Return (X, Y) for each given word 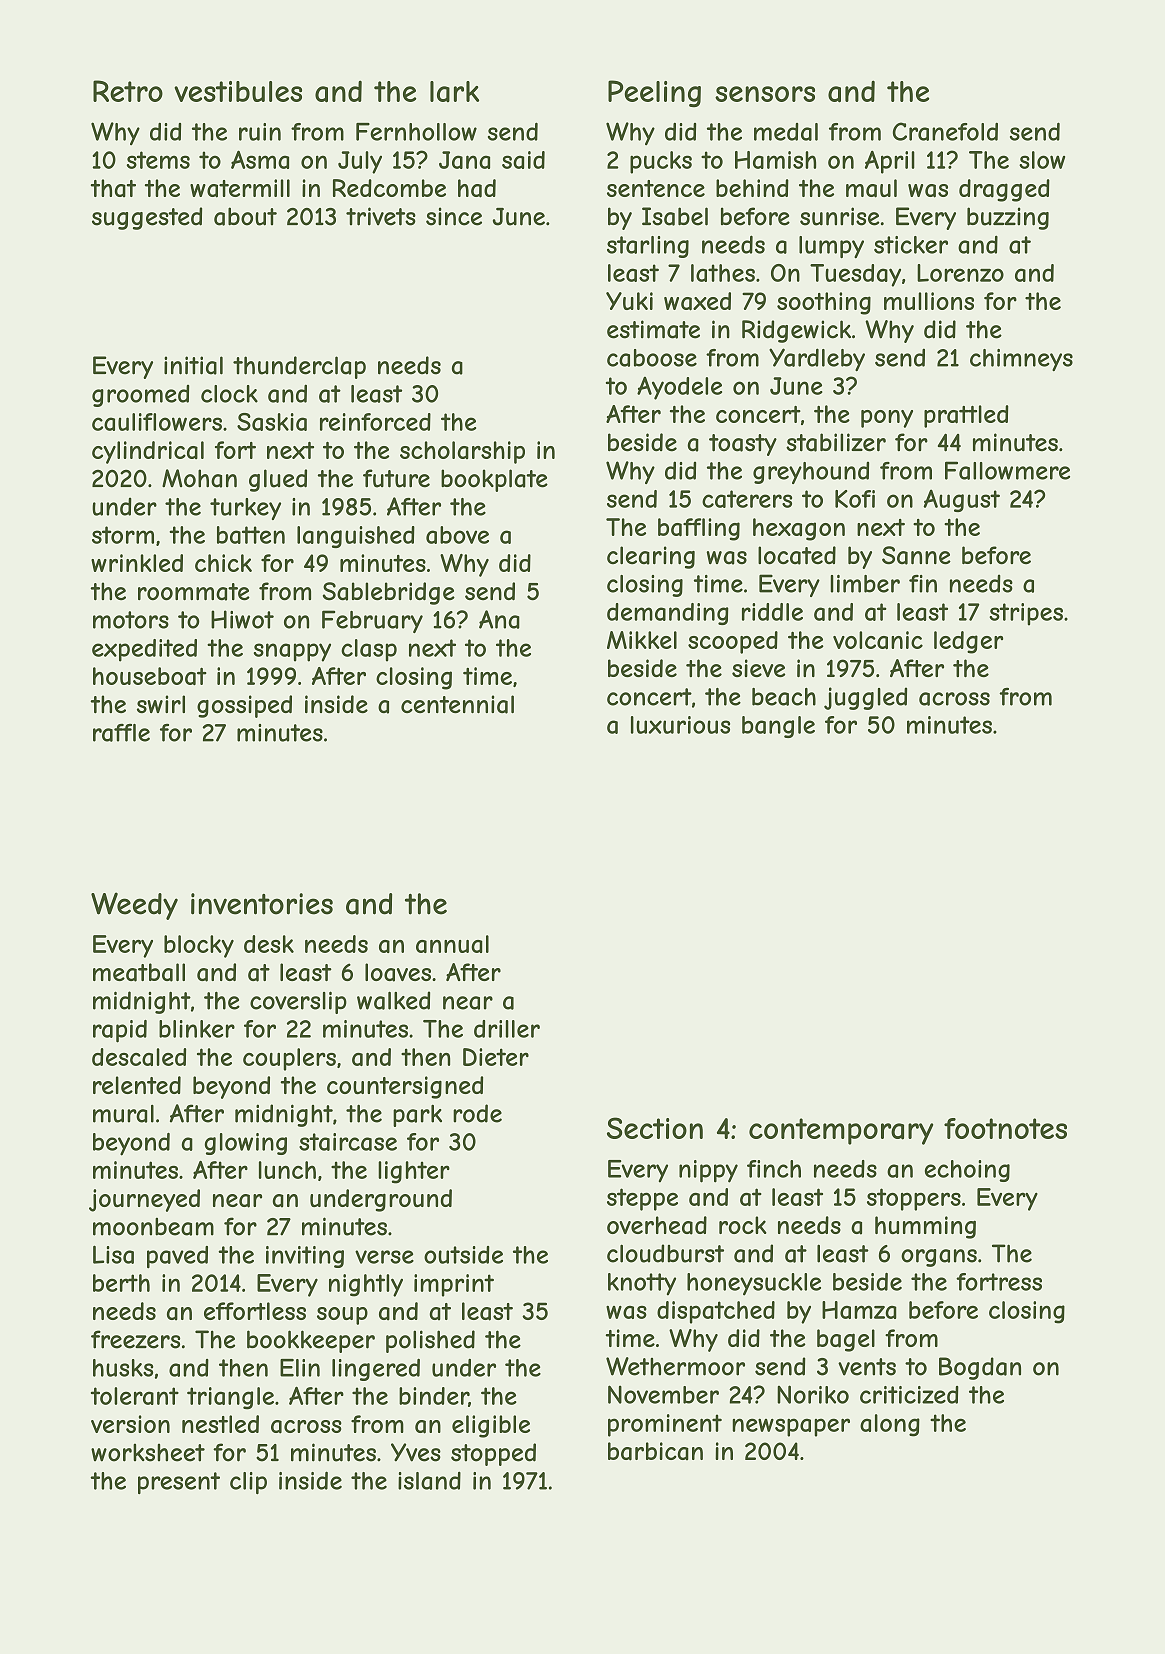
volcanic (878, 640)
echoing (967, 1171)
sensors (765, 94)
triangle (230, 1398)
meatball (139, 972)
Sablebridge (389, 593)
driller (507, 1029)
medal (786, 132)
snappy (292, 652)
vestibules (238, 91)
